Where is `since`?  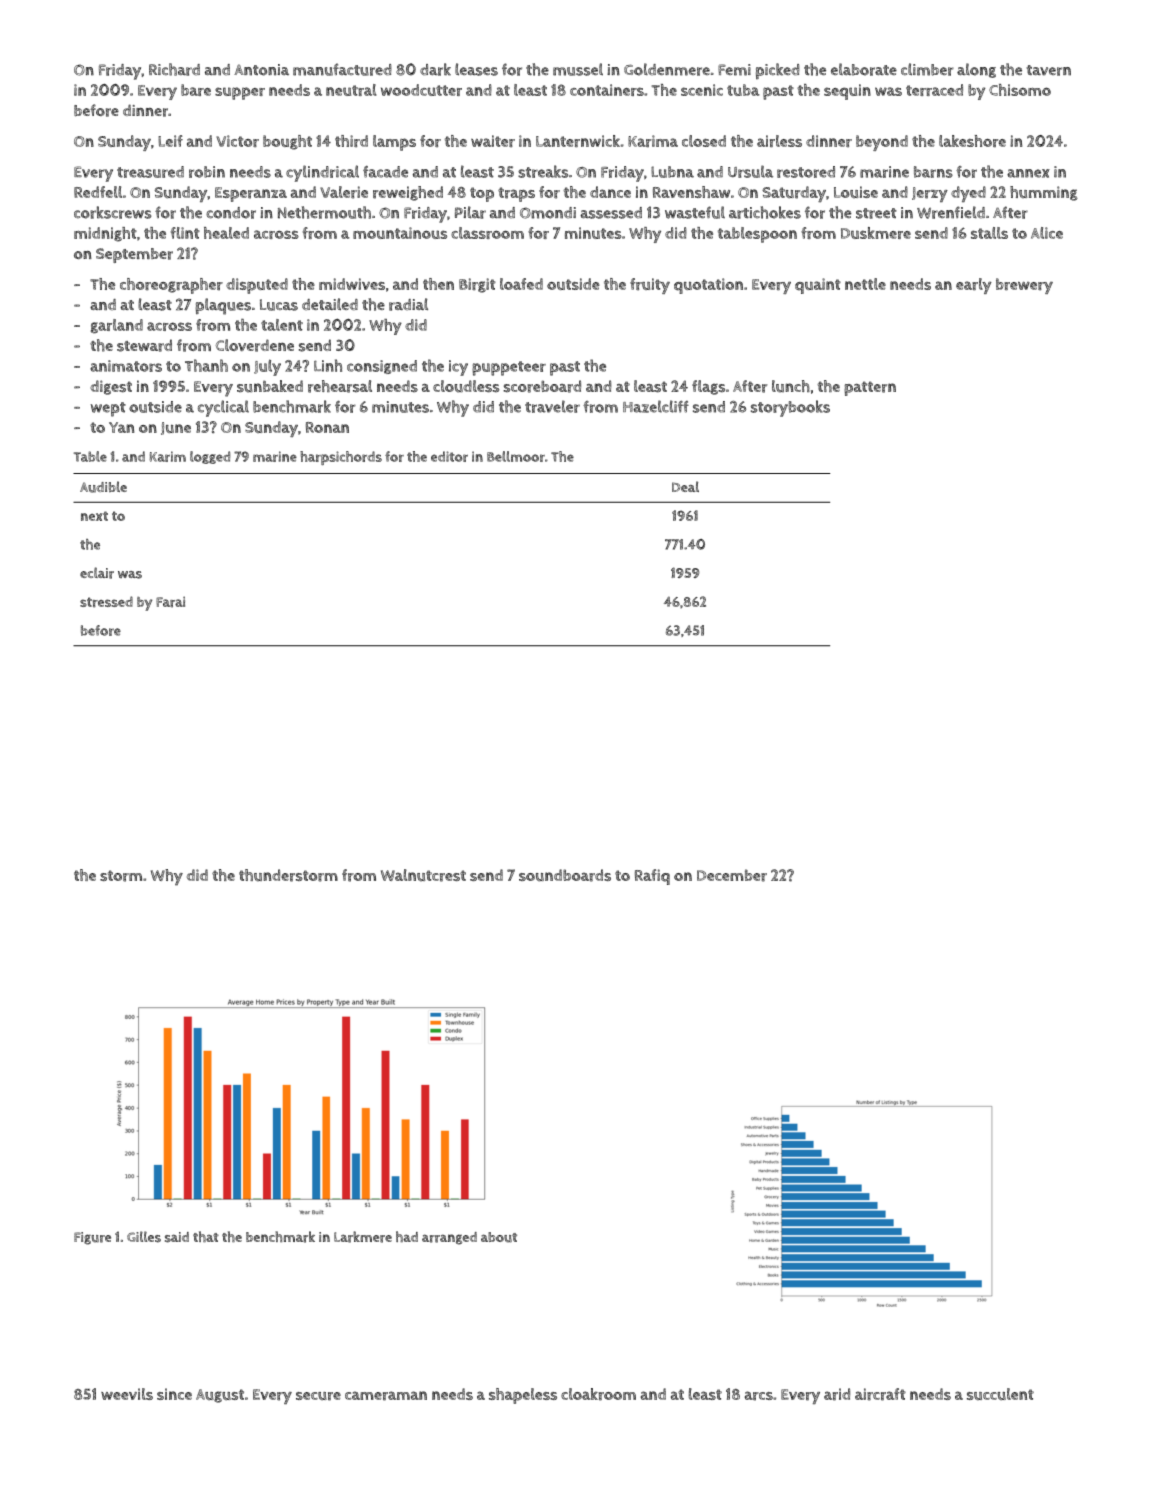
since is located at coordinates (174, 1394).
